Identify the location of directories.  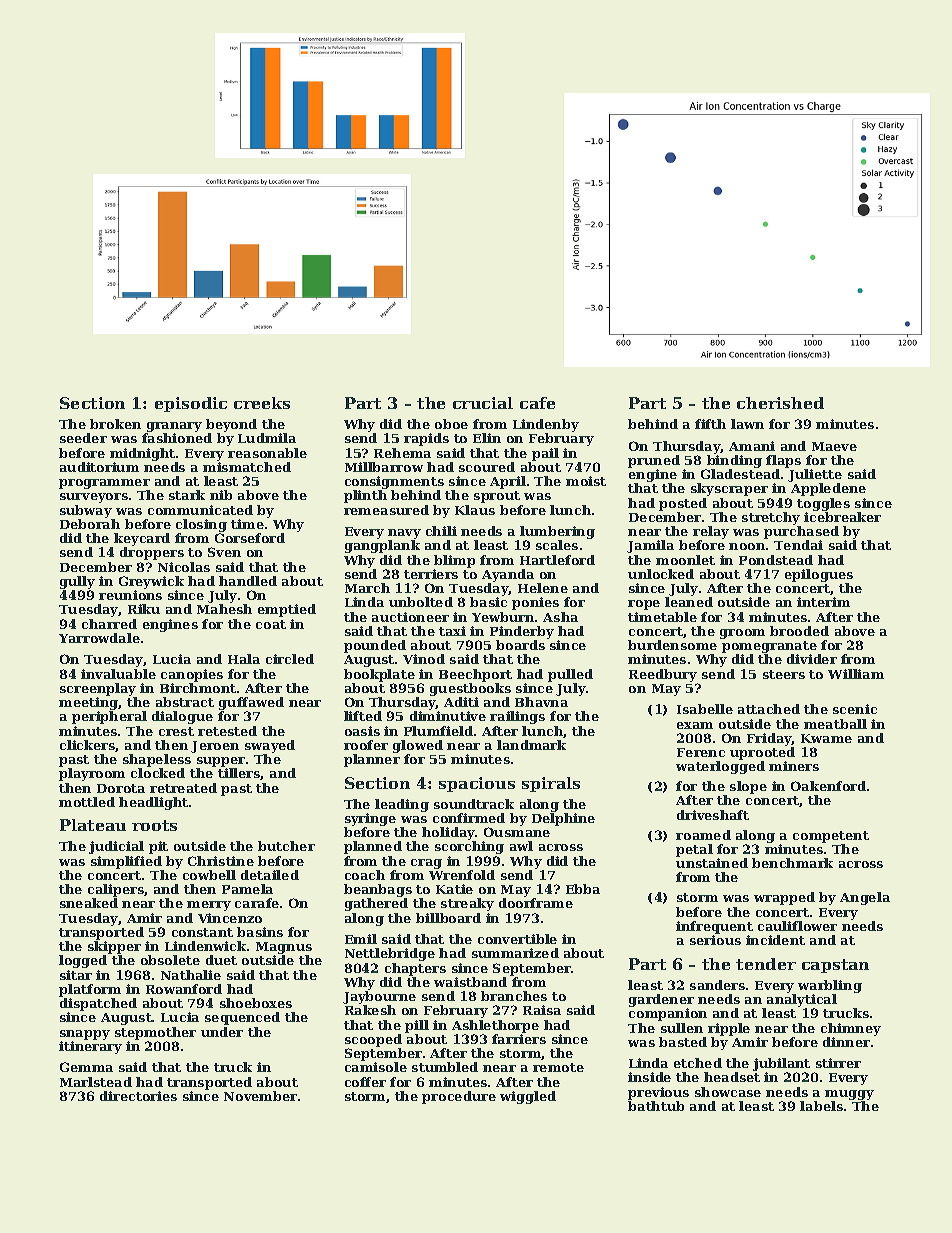
(138, 1096).
